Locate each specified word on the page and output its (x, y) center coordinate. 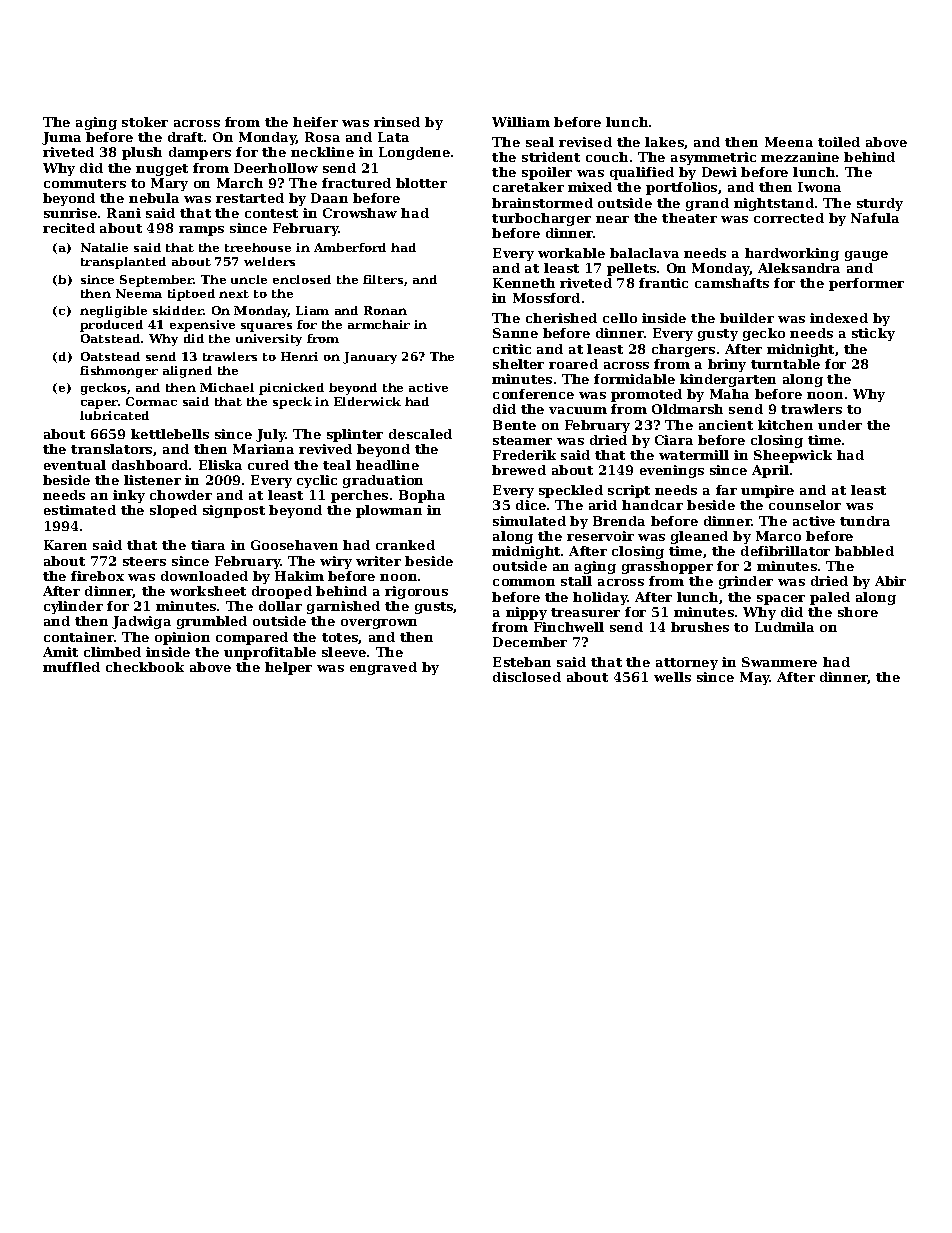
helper (288, 668)
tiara (208, 545)
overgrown (379, 624)
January (370, 358)
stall (576, 581)
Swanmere (779, 662)
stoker (145, 122)
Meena (789, 142)
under (840, 425)
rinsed (397, 122)
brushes (700, 627)
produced (111, 326)
